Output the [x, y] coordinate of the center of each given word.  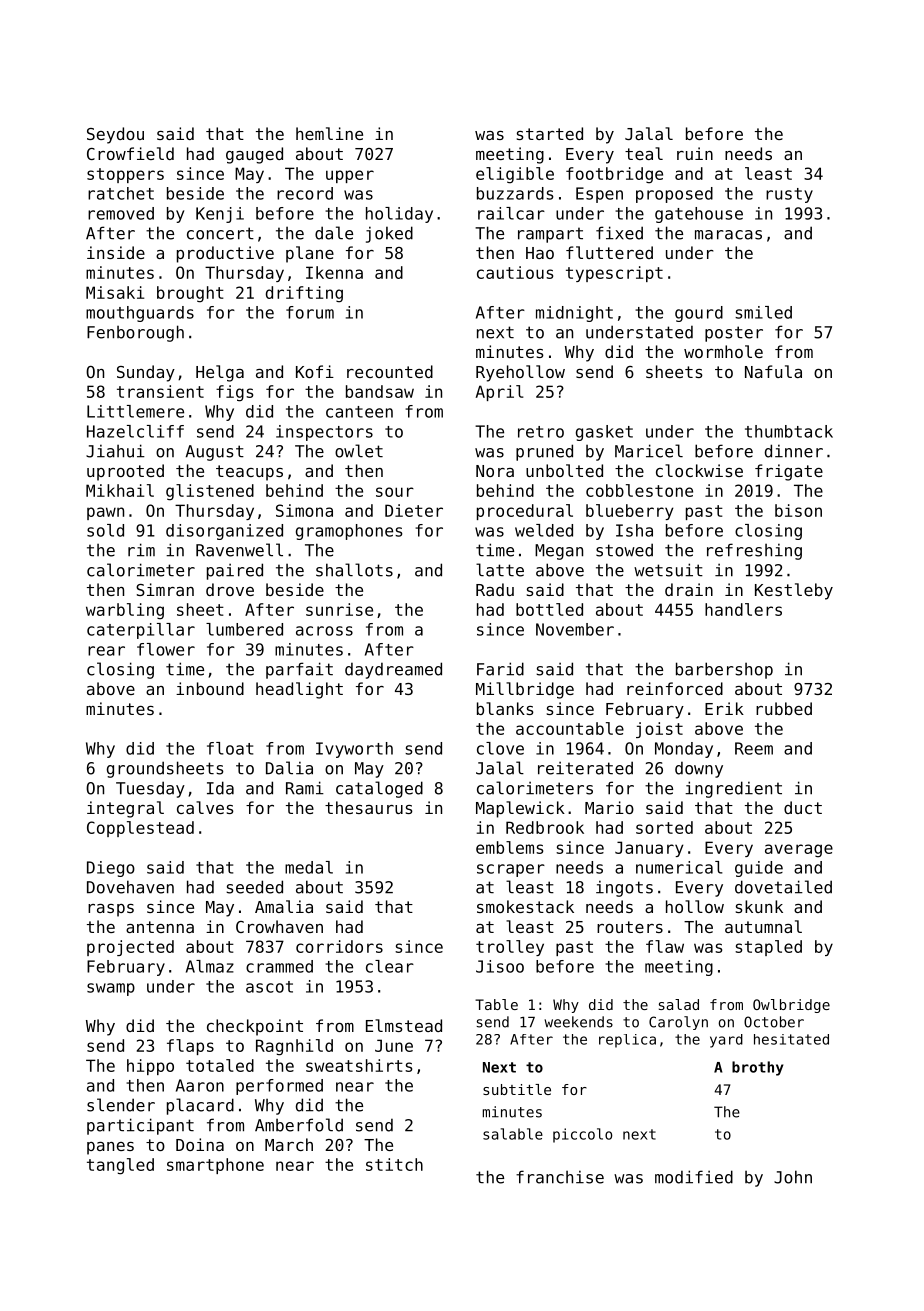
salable [513, 1134]
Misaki [115, 292]
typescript [614, 274]
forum [310, 312]
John [793, 1177]
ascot [269, 987]
